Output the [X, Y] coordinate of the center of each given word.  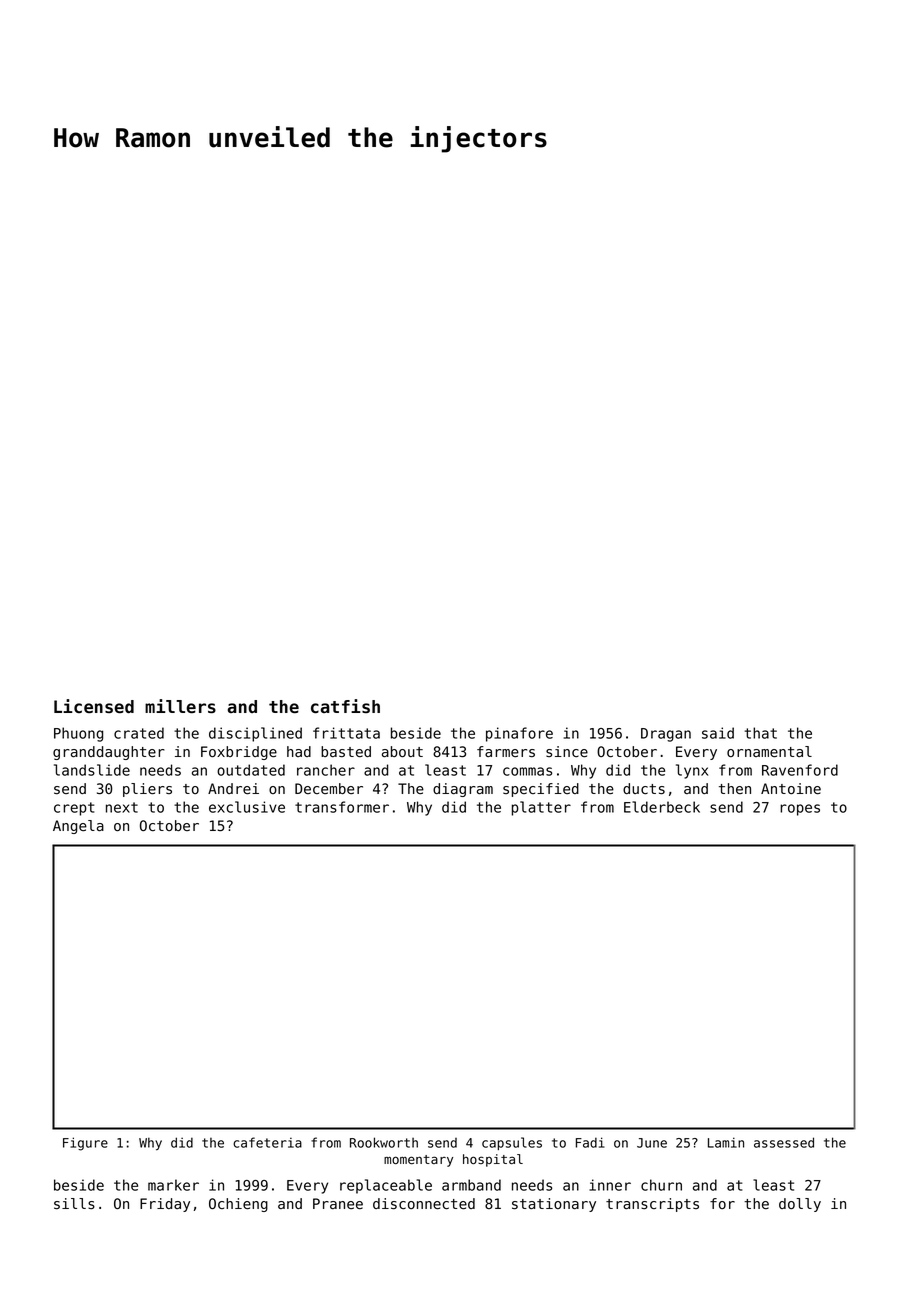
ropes [800, 810]
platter [541, 808]
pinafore [519, 734]
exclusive [247, 807]
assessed [784, 1142]
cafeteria [267, 1142]
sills [74, 1204]
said [718, 733]
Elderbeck [662, 807]
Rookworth [384, 1142]
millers [180, 706]
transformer [342, 807]
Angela [78, 827]
